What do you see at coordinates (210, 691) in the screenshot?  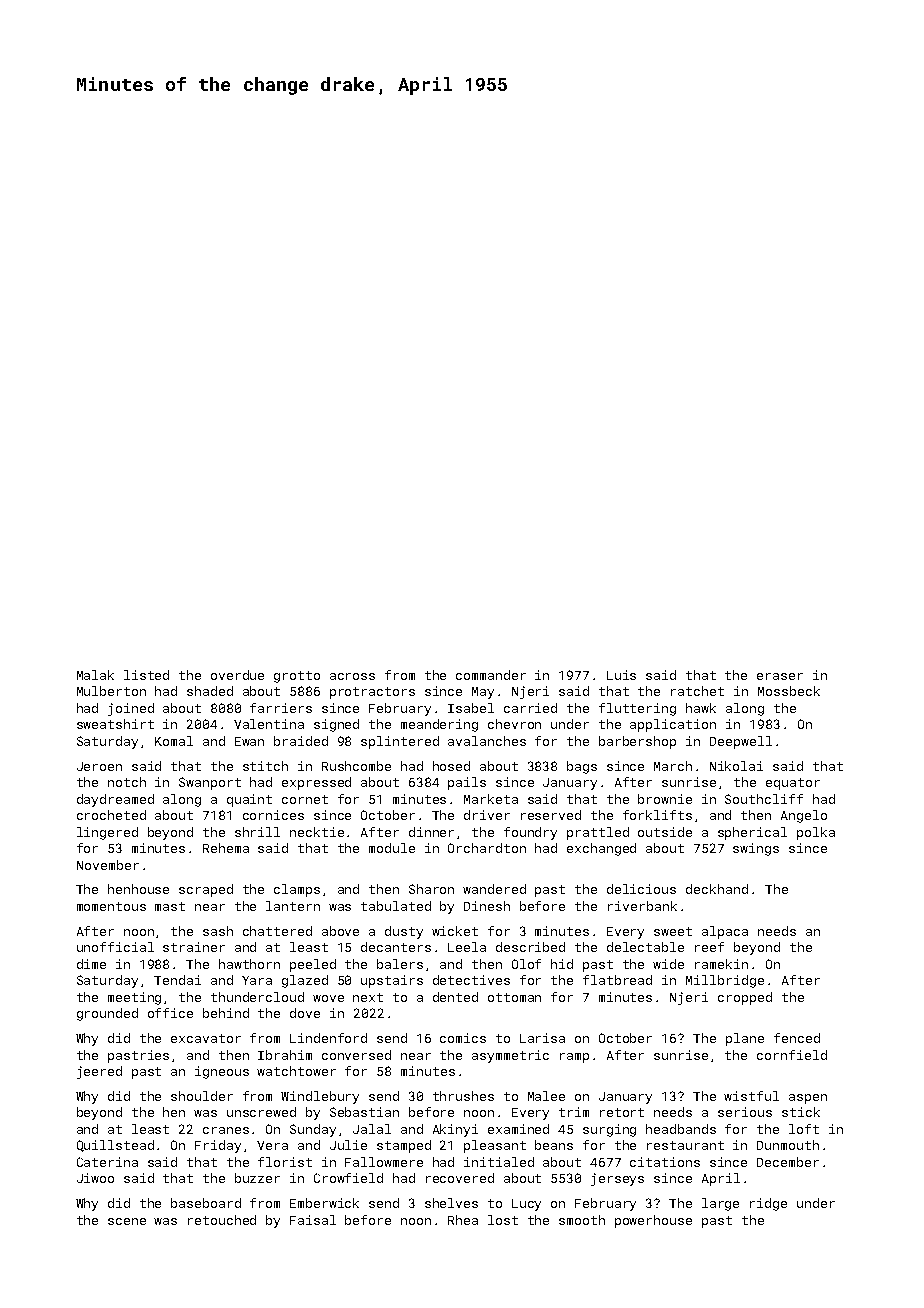 I see `shaded` at bounding box center [210, 691].
